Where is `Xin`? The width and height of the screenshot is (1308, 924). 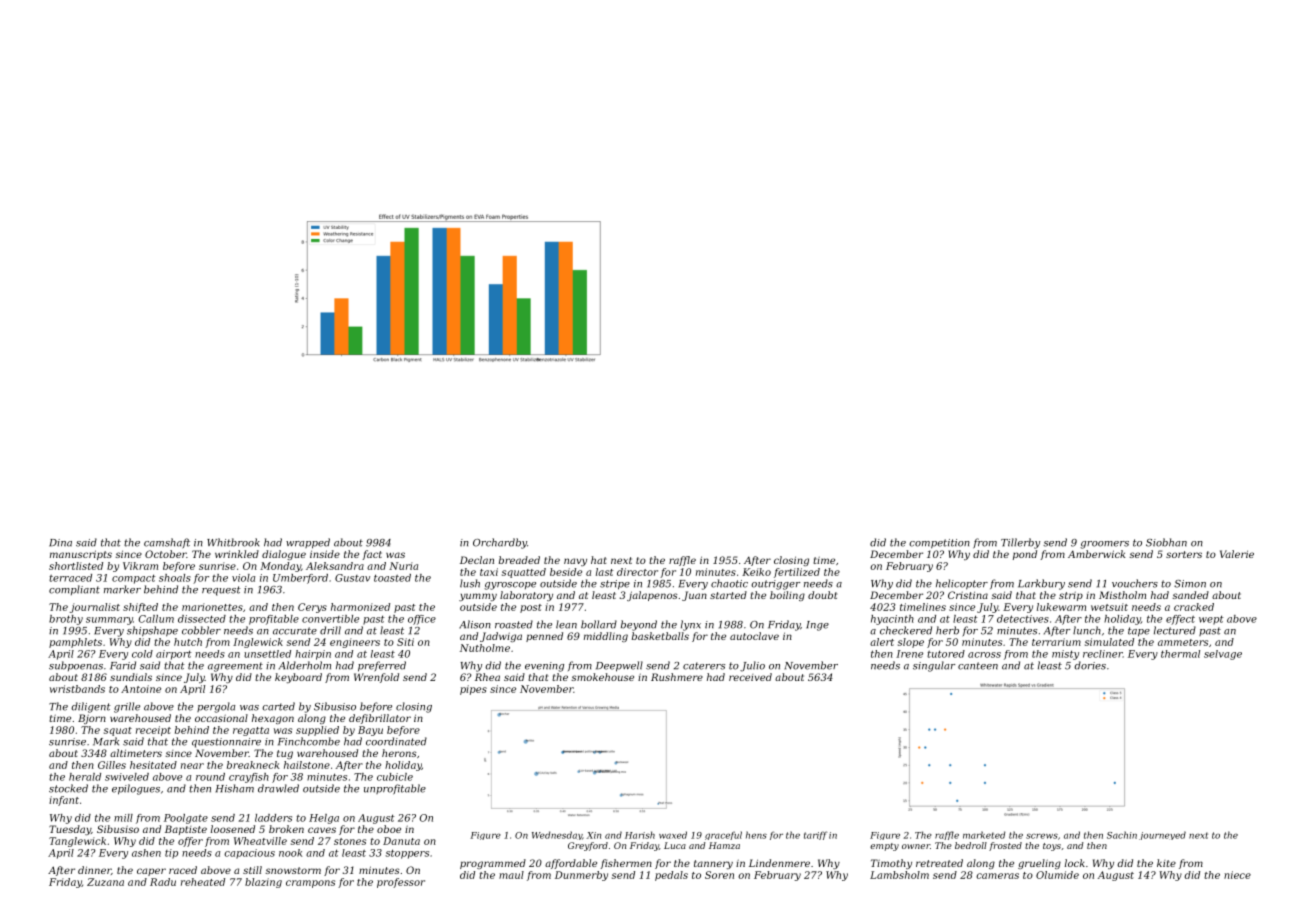
Xin is located at coordinates (593, 835).
